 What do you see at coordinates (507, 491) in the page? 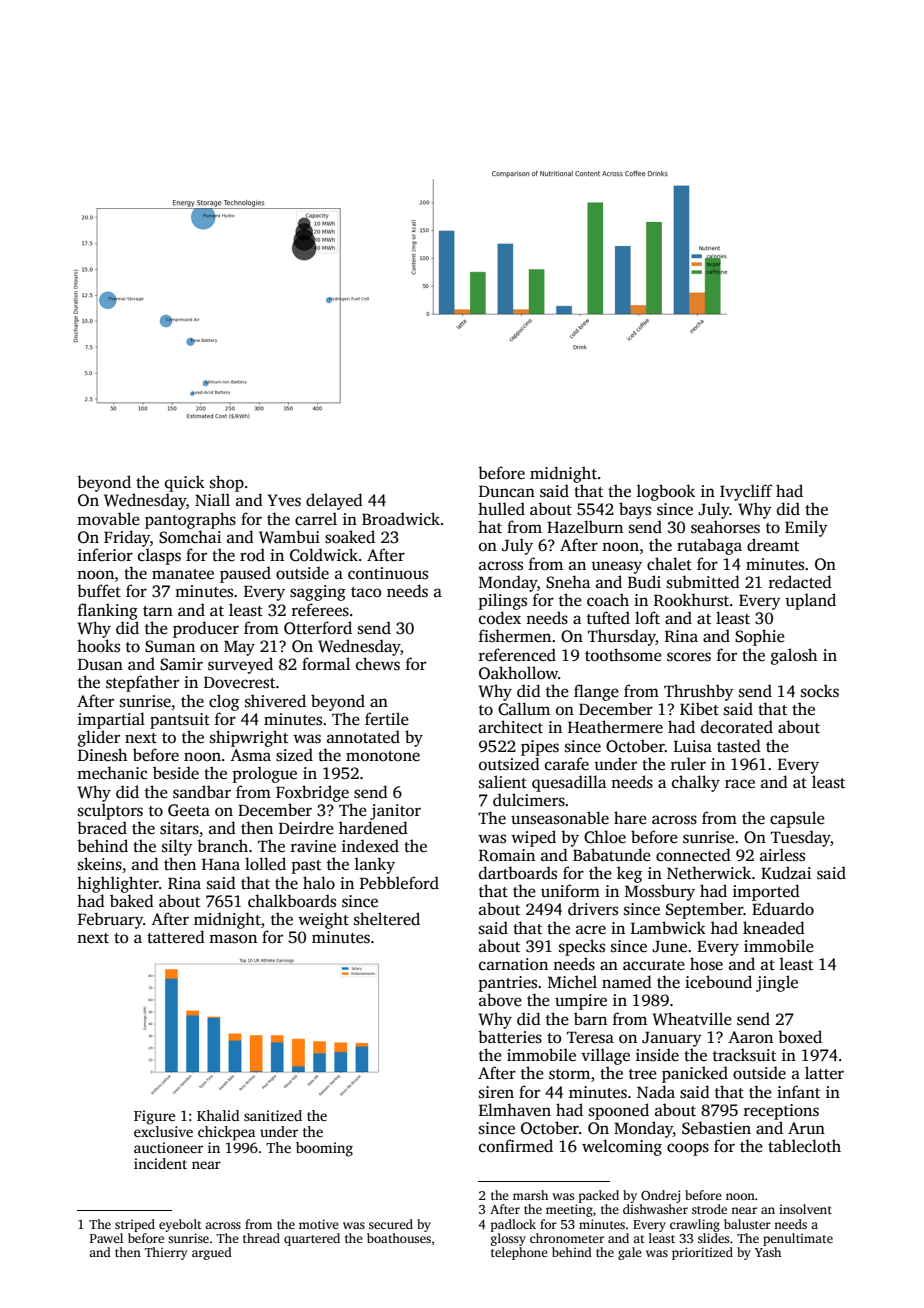
I see `Duncan` at bounding box center [507, 491].
